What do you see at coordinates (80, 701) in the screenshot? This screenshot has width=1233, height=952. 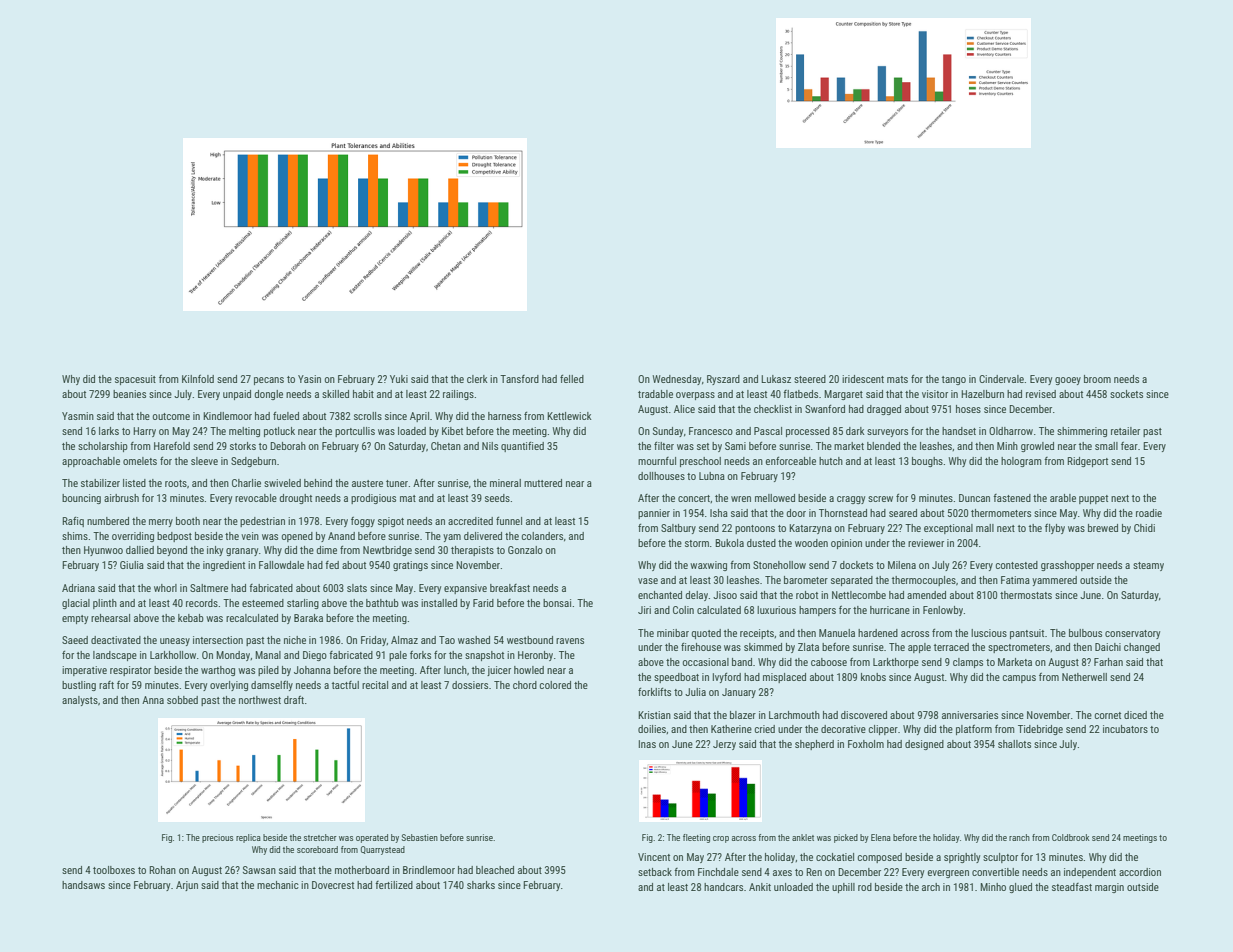 I see `analysts` at bounding box center [80, 701].
